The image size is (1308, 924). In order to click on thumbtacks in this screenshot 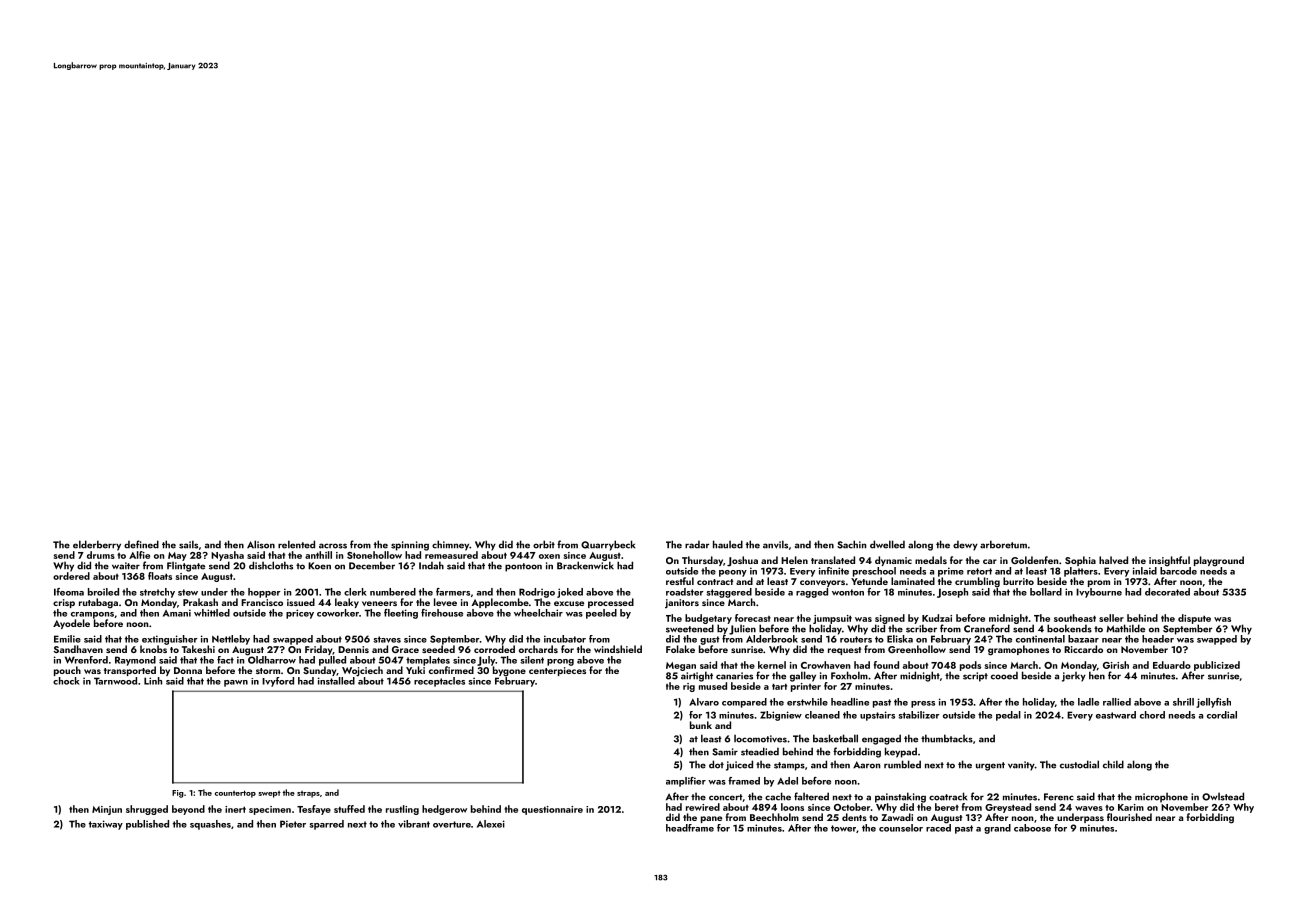, I will do `click(947, 738)`.
